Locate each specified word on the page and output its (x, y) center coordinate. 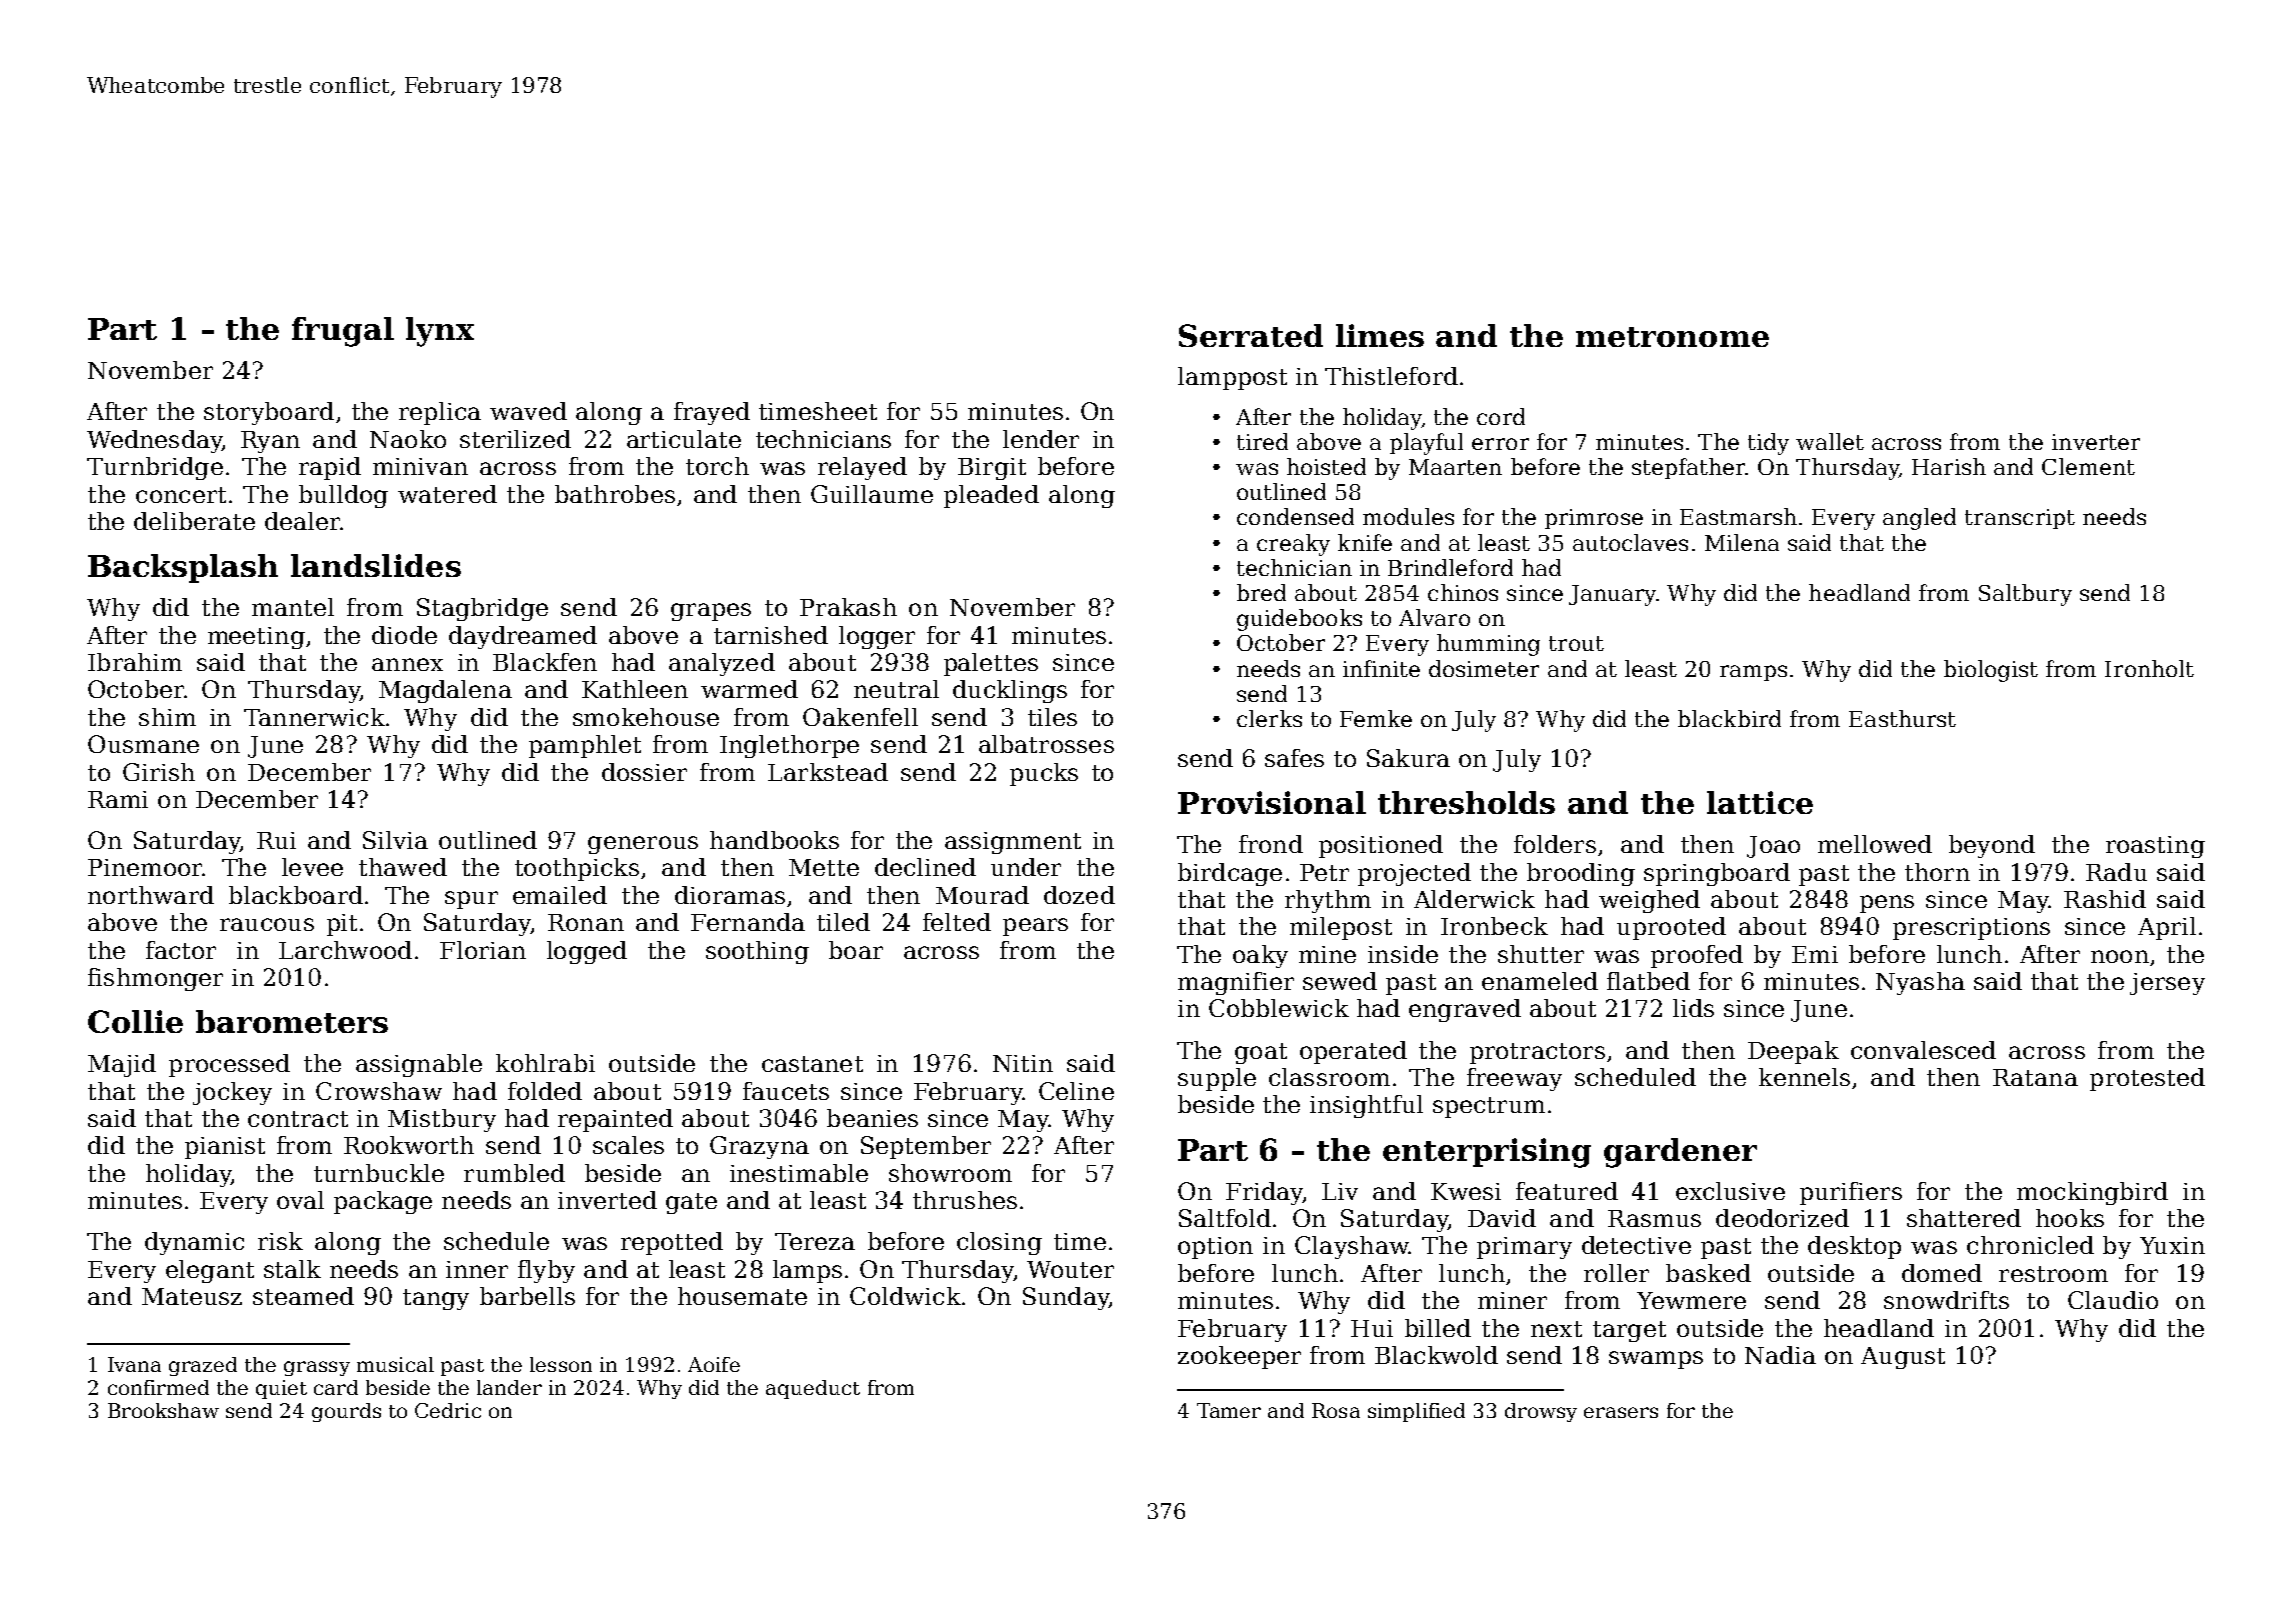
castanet (812, 1064)
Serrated (1251, 335)
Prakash (848, 607)
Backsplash (183, 568)
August (1903, 1358)
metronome (1672, 337)
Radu (2116, 872)
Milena (1742, 542)
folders (1555, 844)
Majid (122, 1065)
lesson (561, 1364)
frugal (343, 332)
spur (471, 900)
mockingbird (2092, 1193)
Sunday (1066, 1298)
